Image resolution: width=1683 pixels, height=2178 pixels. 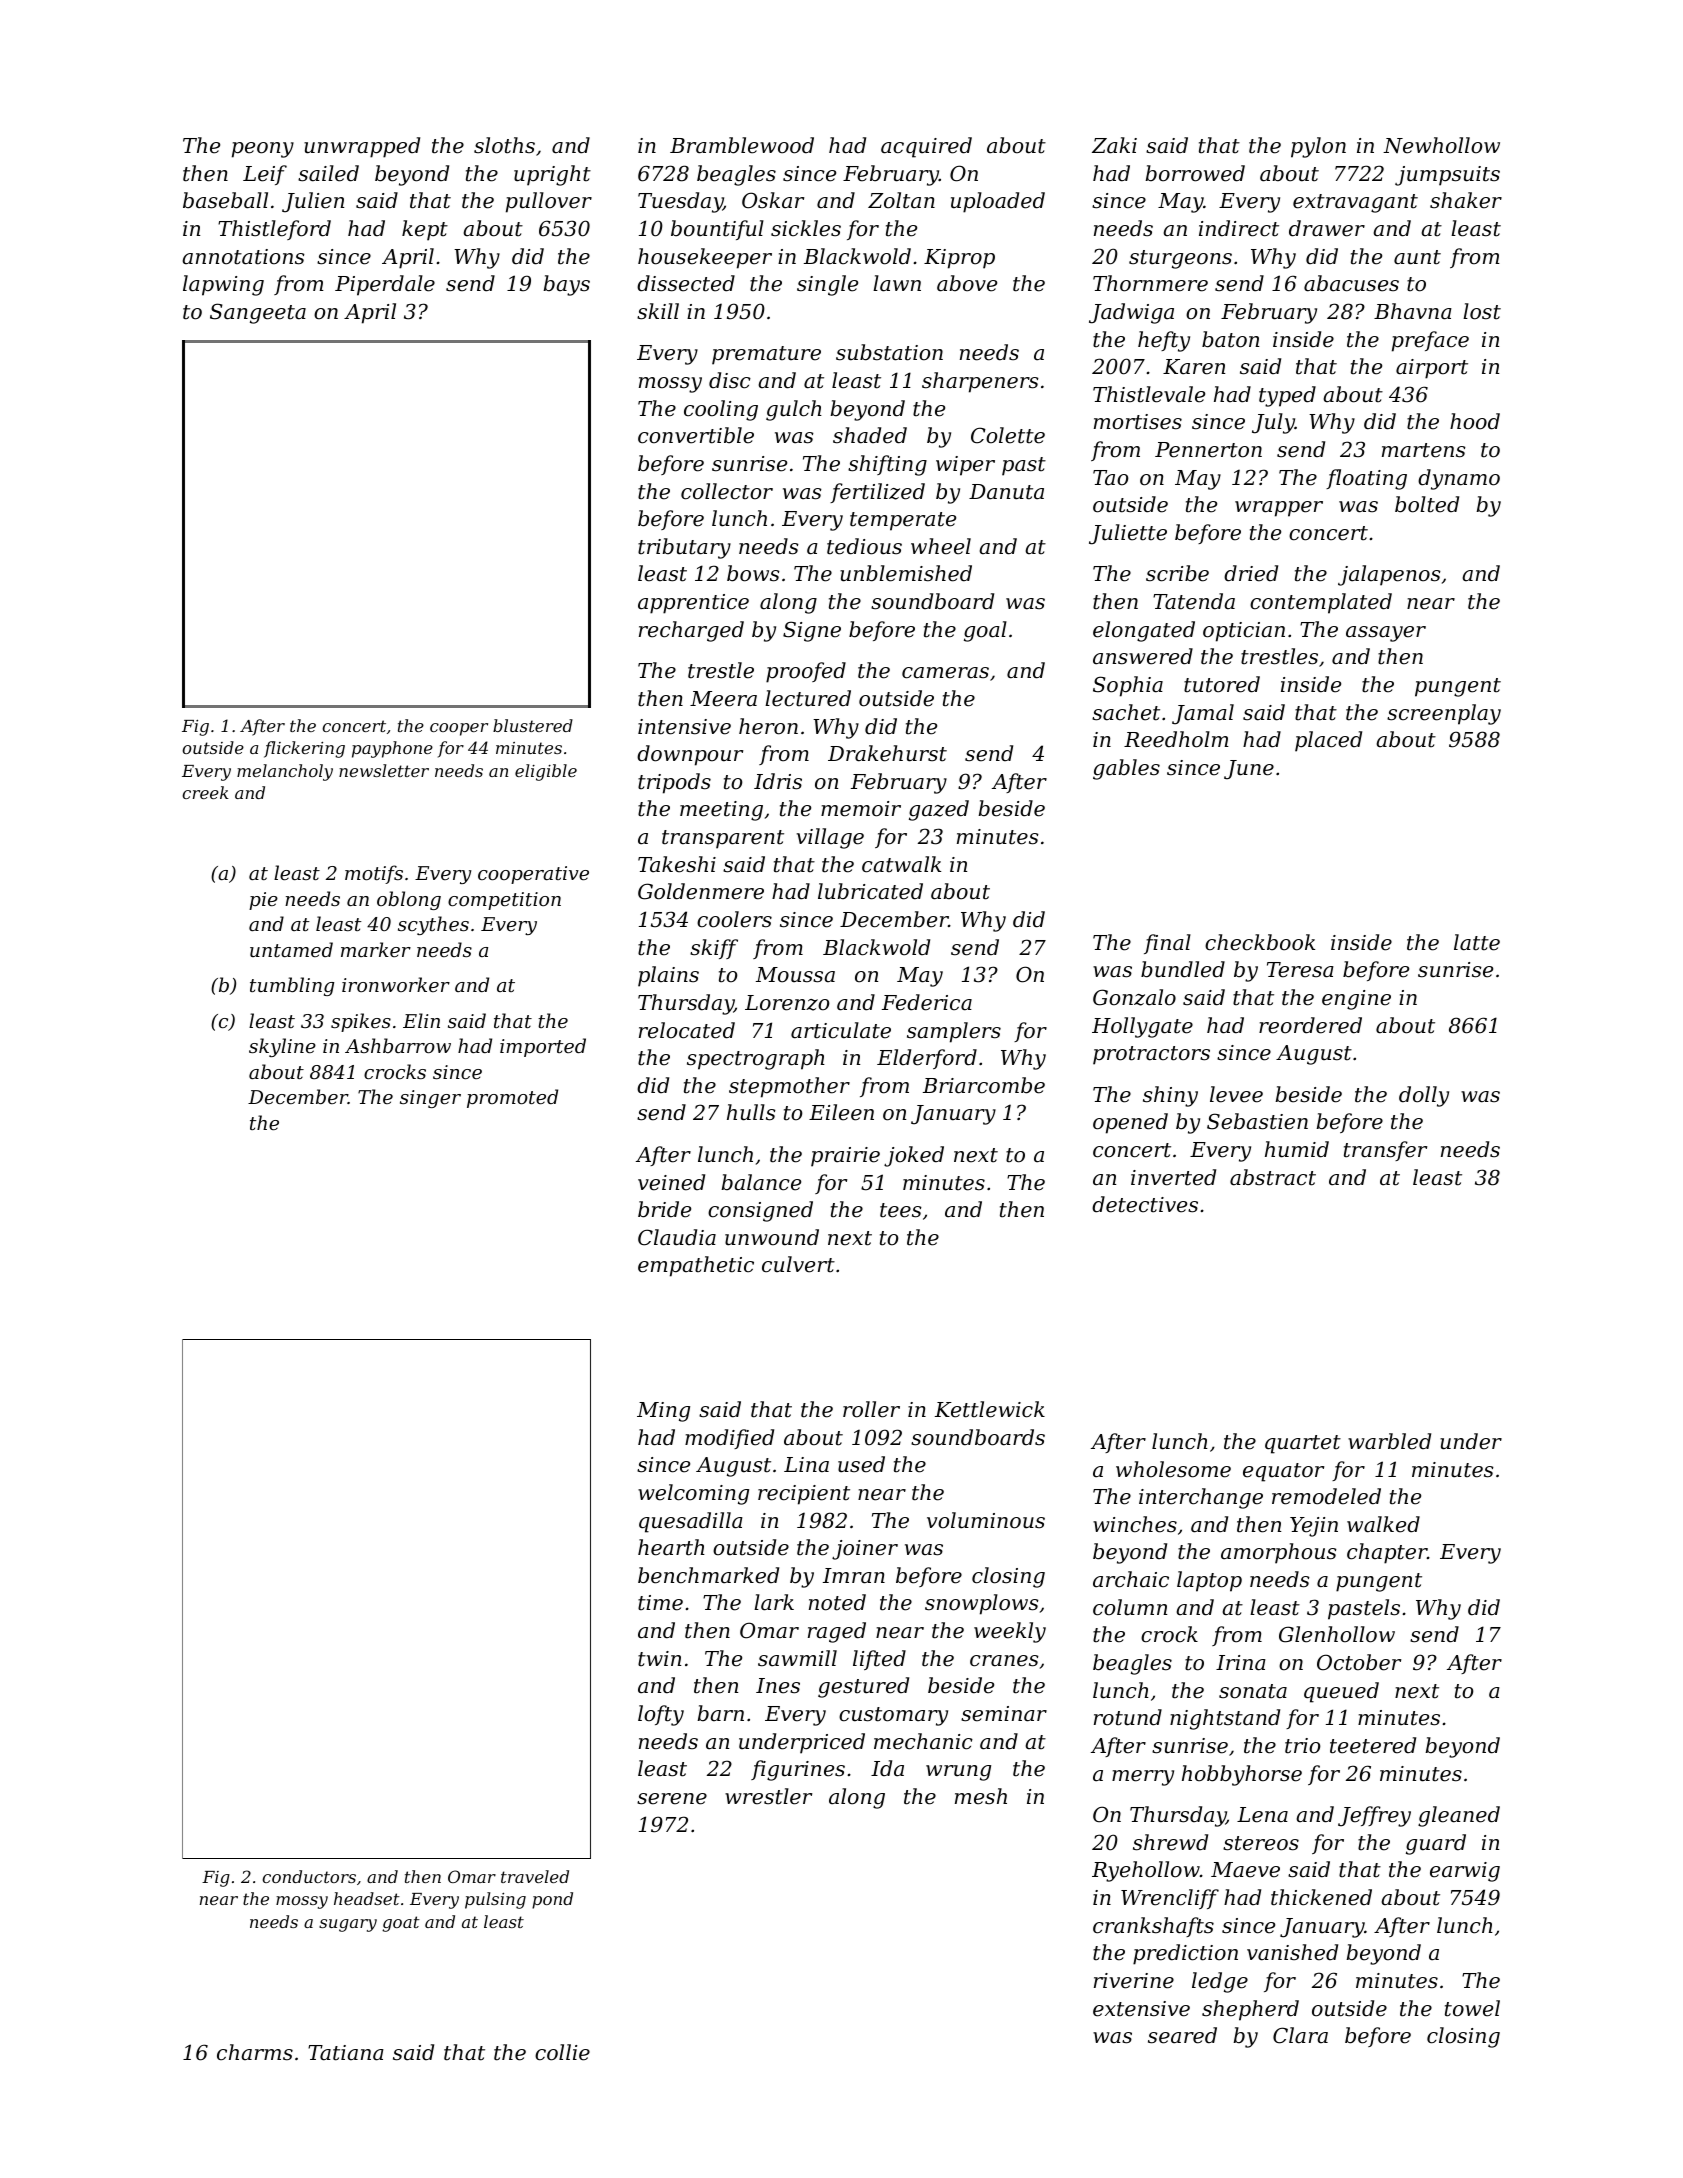 I want to click on charms, so click(x=255, y=2052).
